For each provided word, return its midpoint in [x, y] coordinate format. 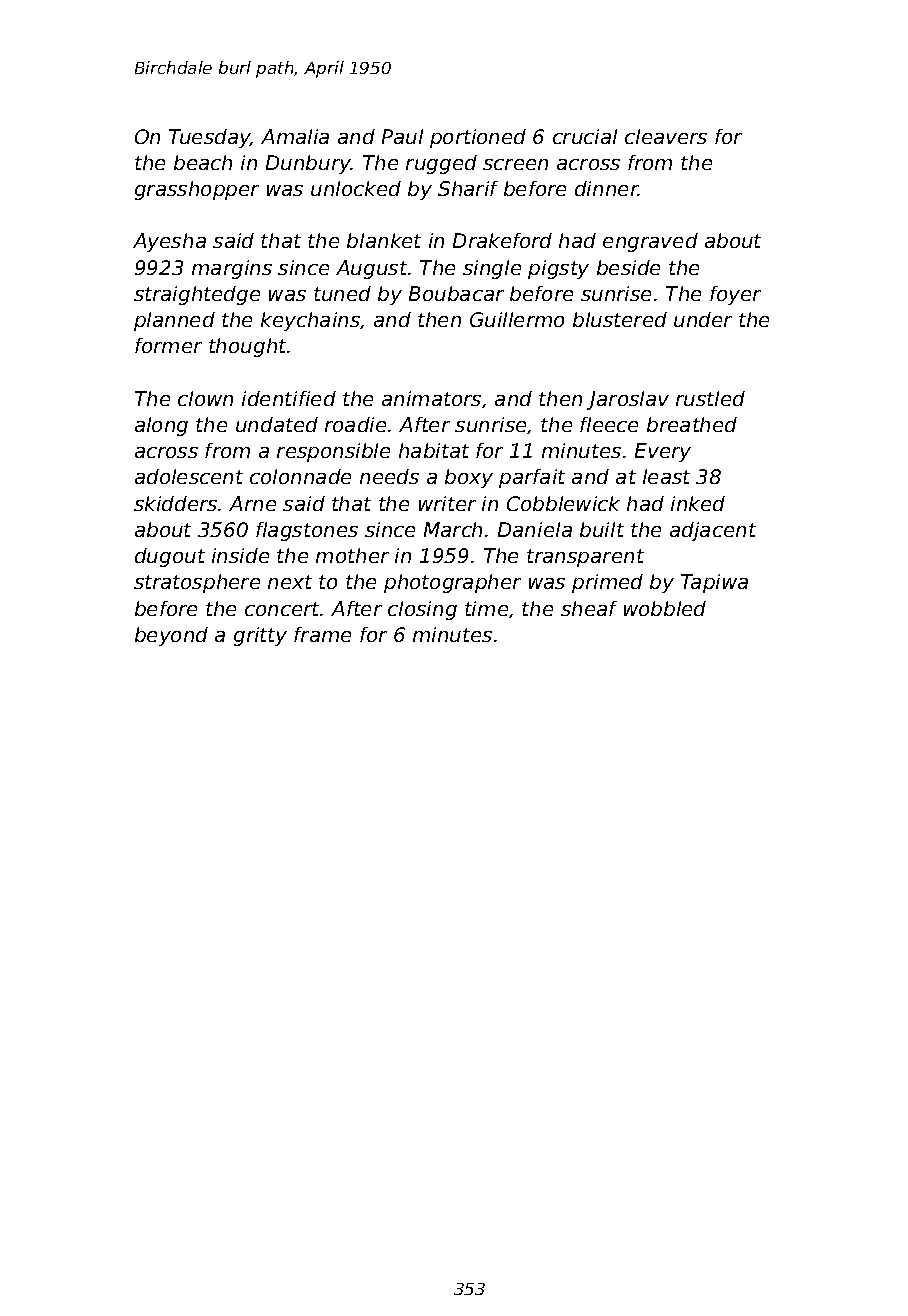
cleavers [666, 136]
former [168, 345]
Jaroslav [628, 400]
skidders [175, 503]
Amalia [295, 136]
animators [431, 398]
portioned [478, 138]
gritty [260, 636]
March [453, 529]
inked [698, 503]
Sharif [468, 188]
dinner [606, 188]
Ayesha [169, 242]
